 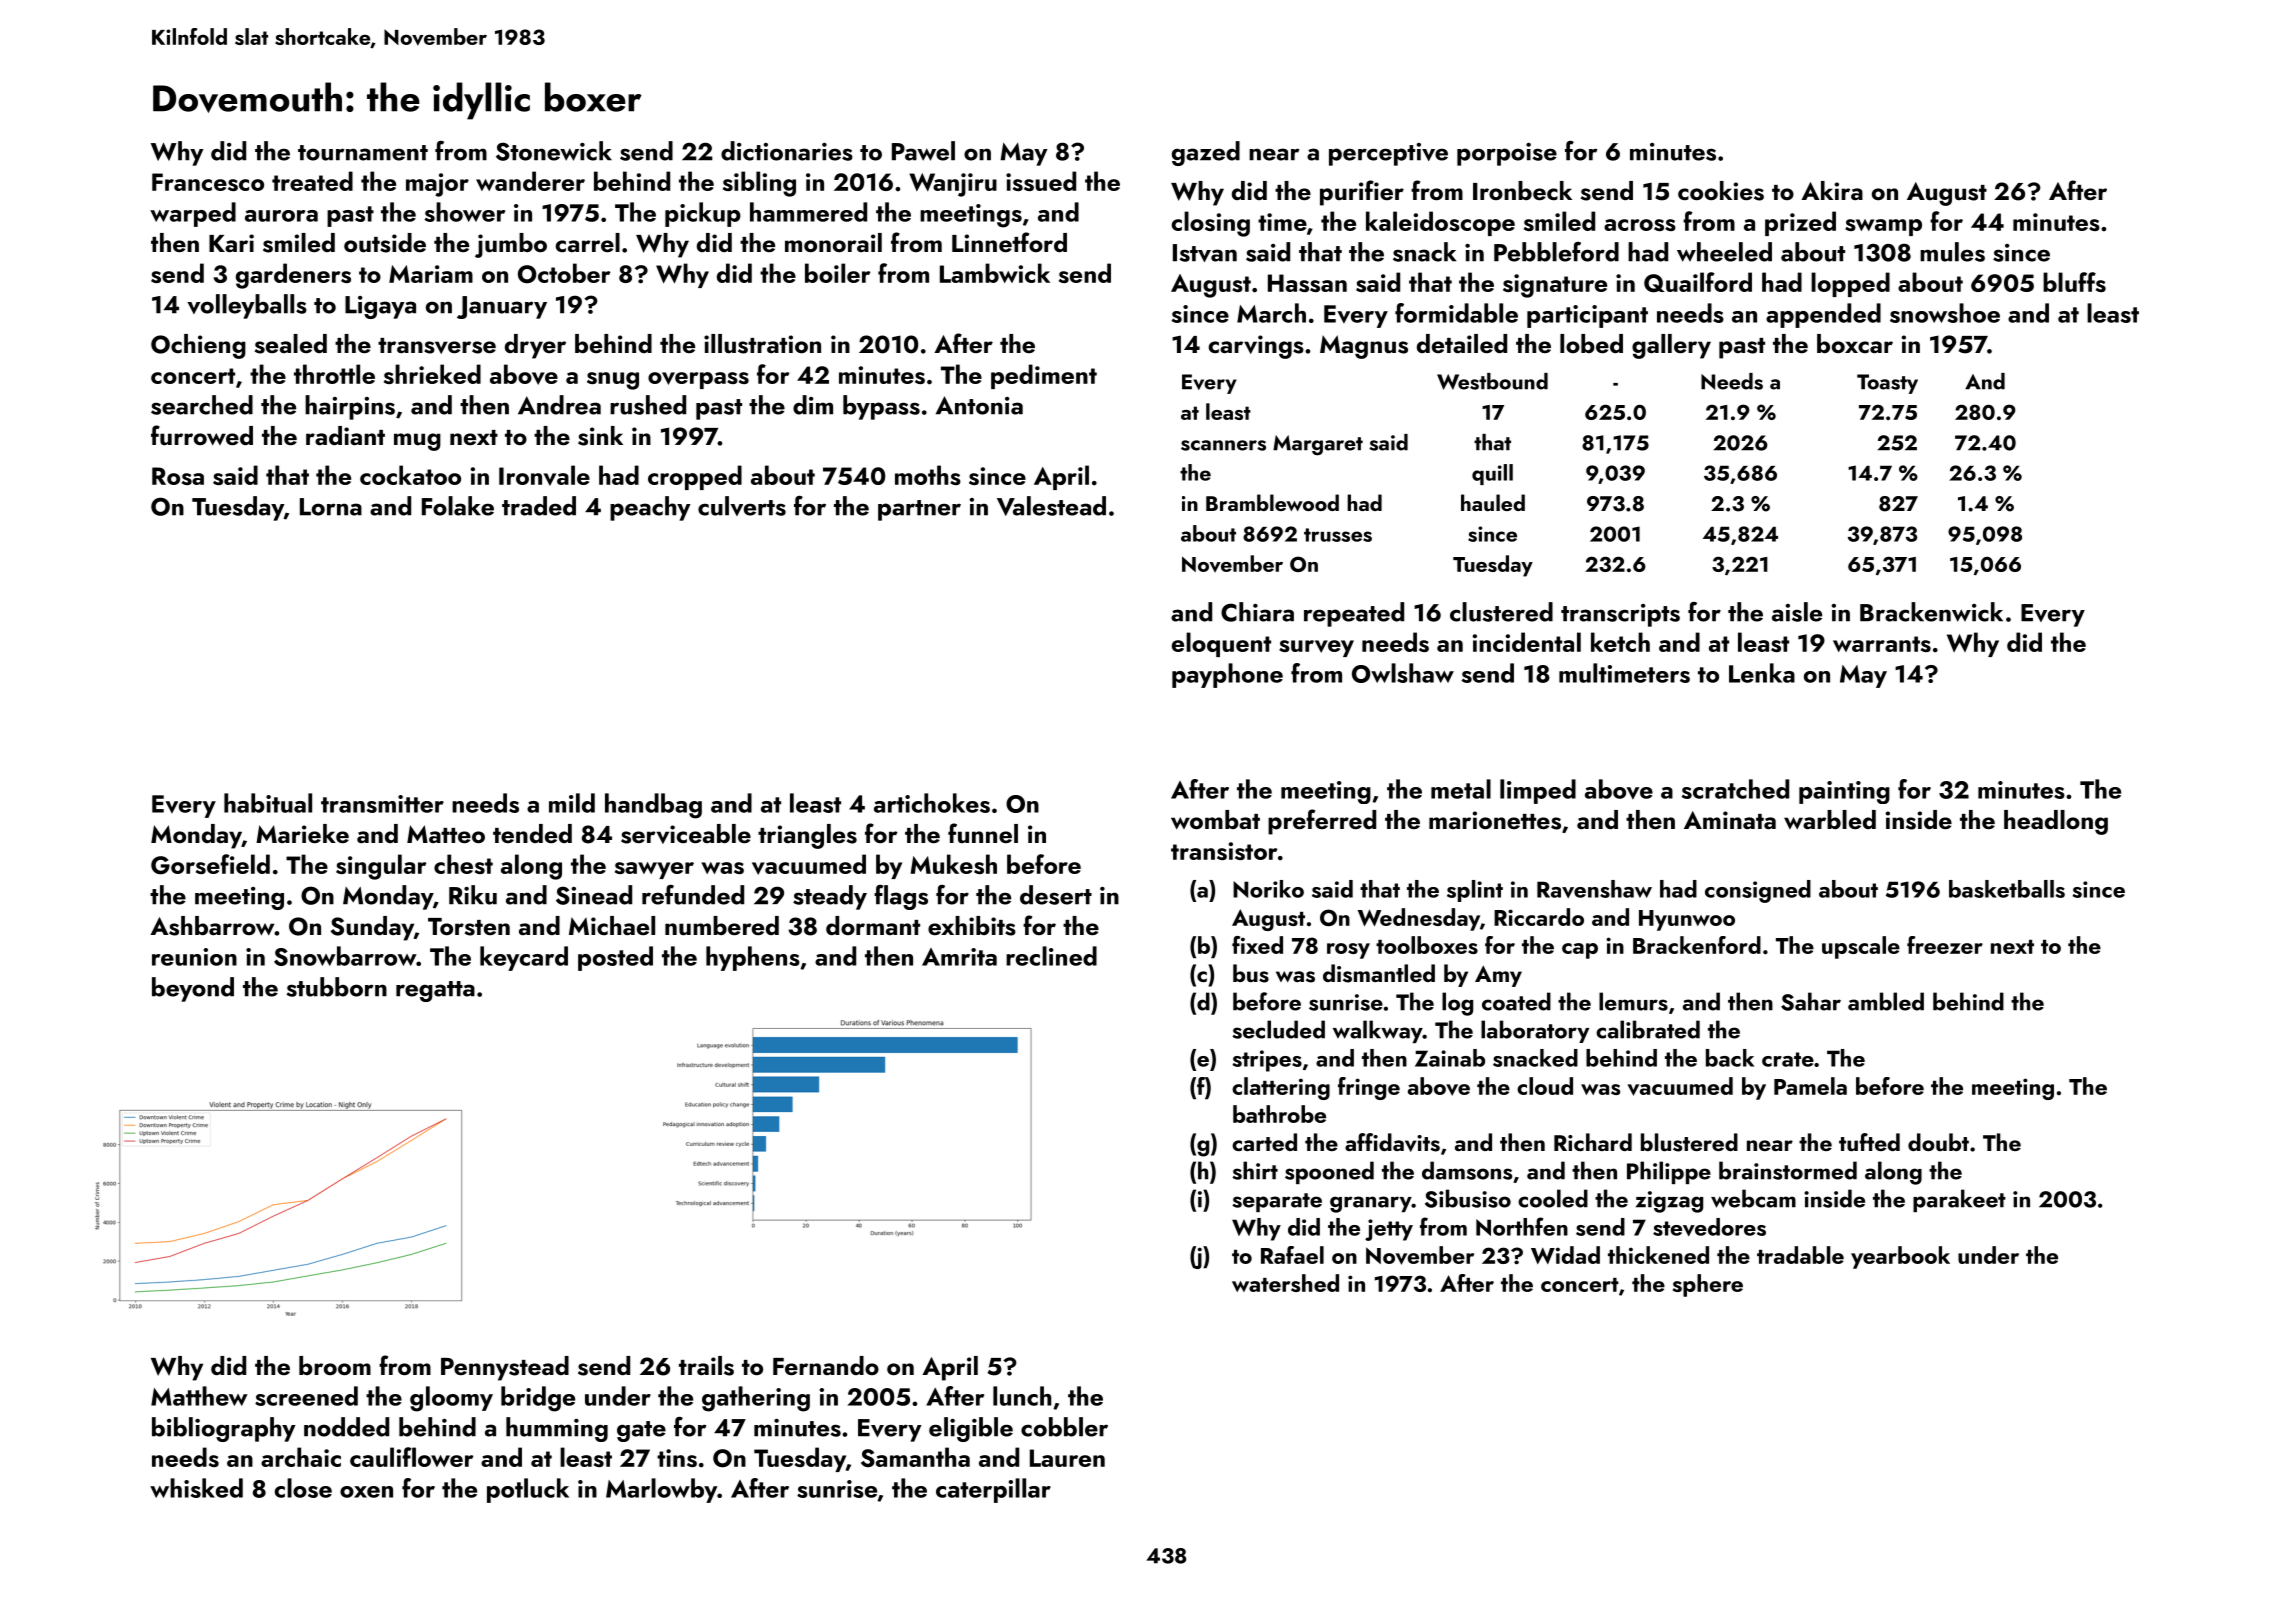 I want to click on bathrobe, so click(x=1279, y=1114).
